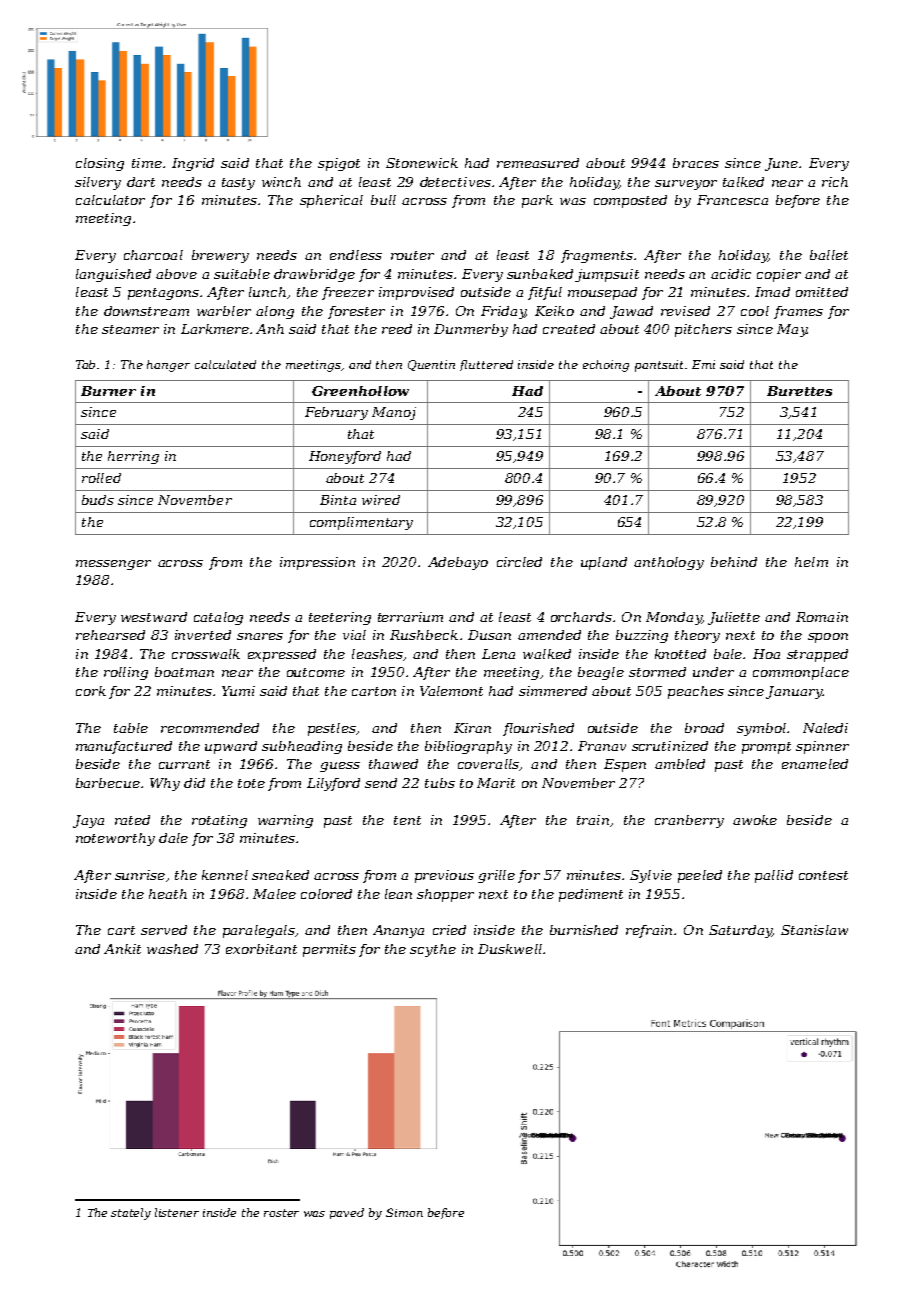 The height and width of the document is (1311, 924). Describe the element at coordinates (814, 930) in the document. I see `Stanislaw` at that location.
